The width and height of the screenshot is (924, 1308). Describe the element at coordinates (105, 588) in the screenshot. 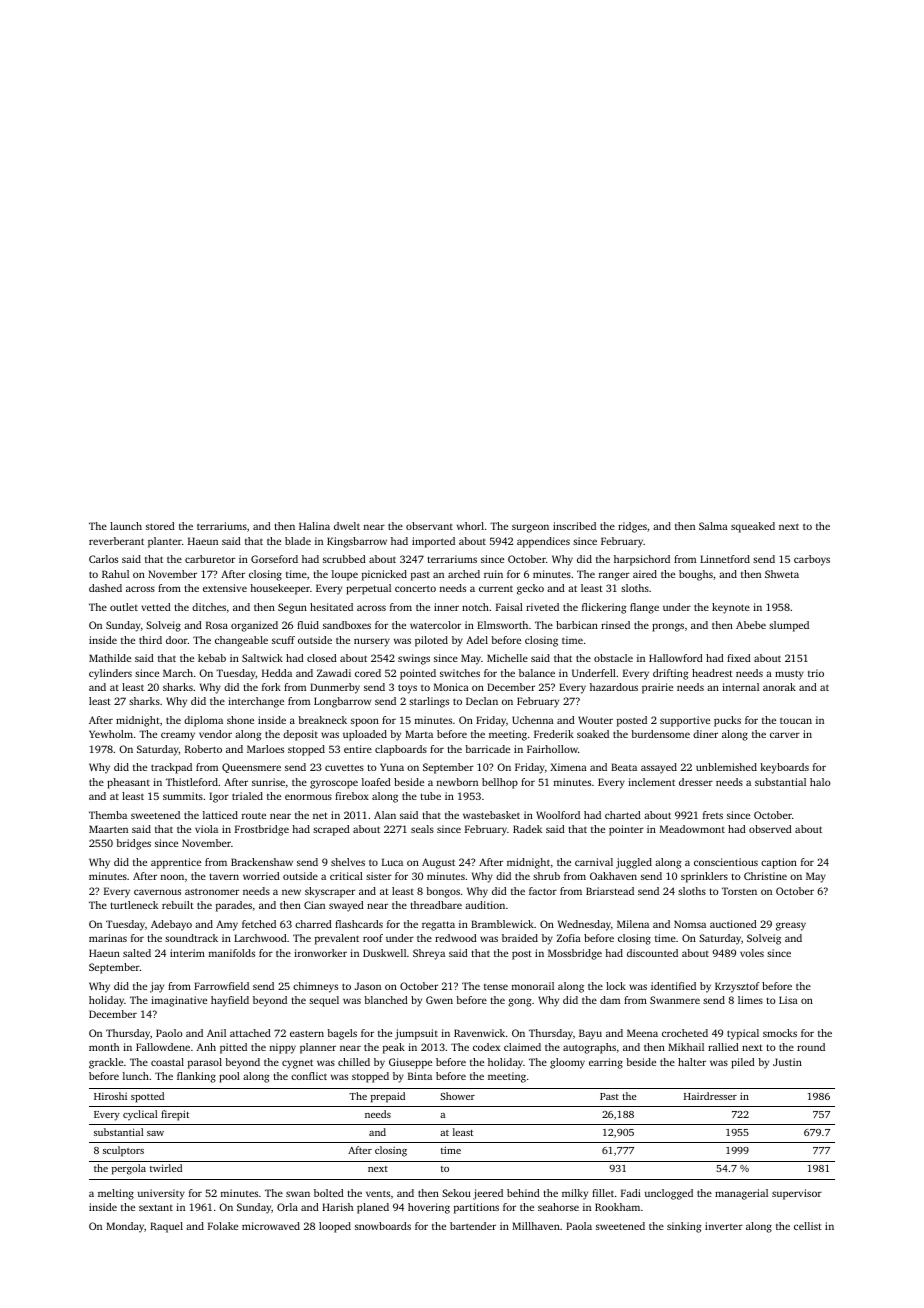

I see `dashed` at that location.
